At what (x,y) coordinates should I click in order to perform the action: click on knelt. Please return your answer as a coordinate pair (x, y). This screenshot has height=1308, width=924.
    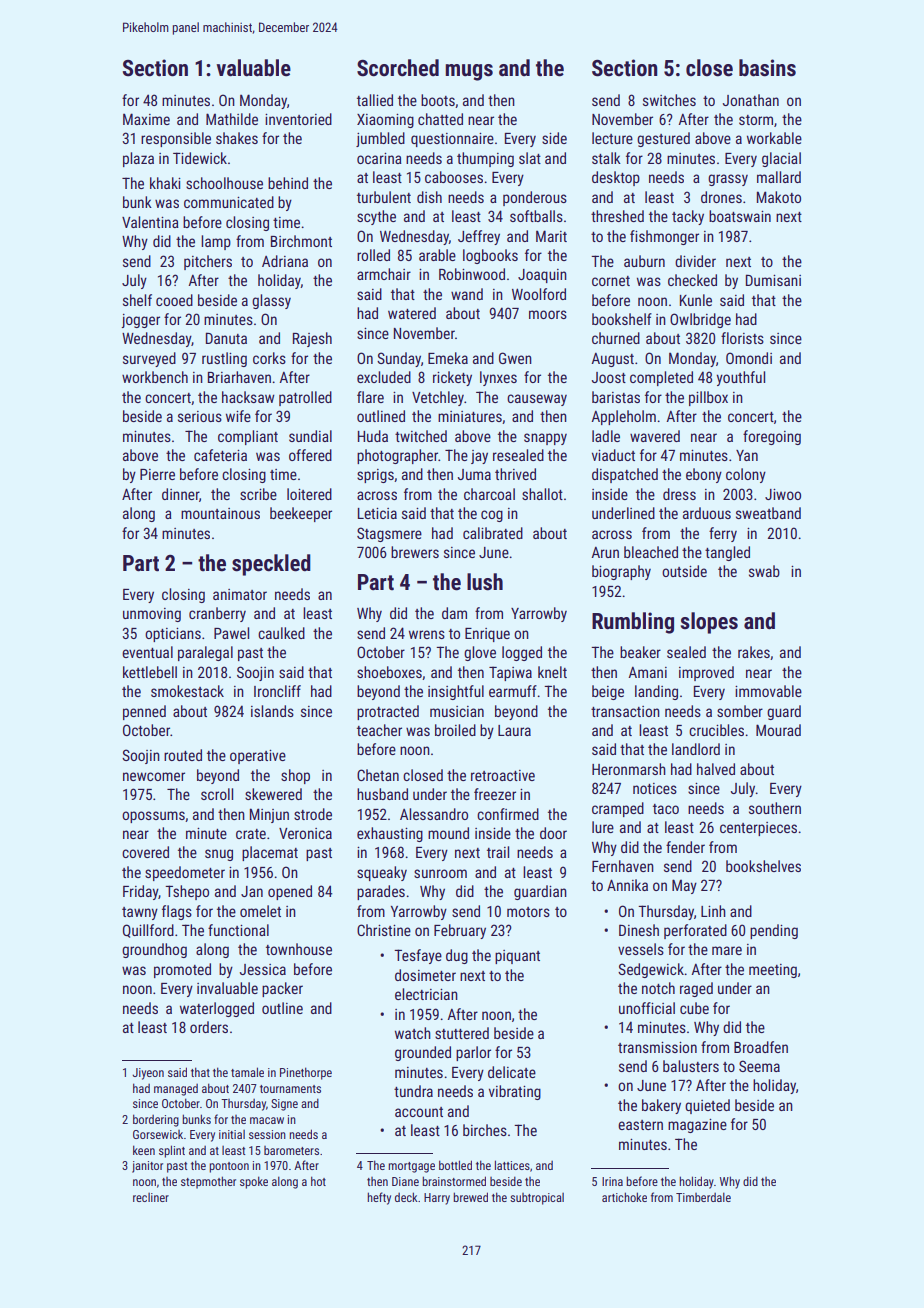
    Looking at the image, I should click on (552, 672).
